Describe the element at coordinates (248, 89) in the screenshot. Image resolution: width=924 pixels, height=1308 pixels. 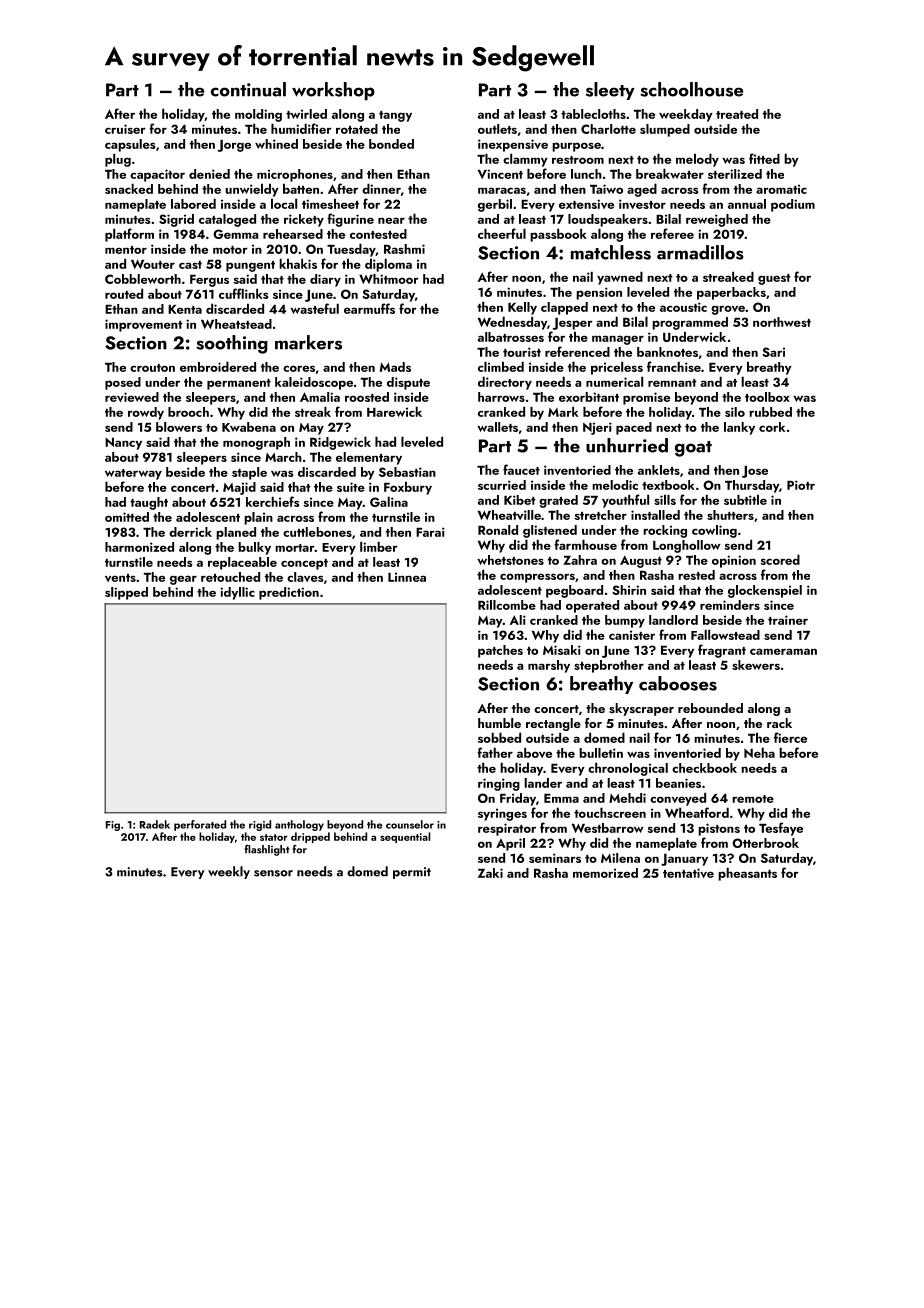
I see `continual` at that location.
